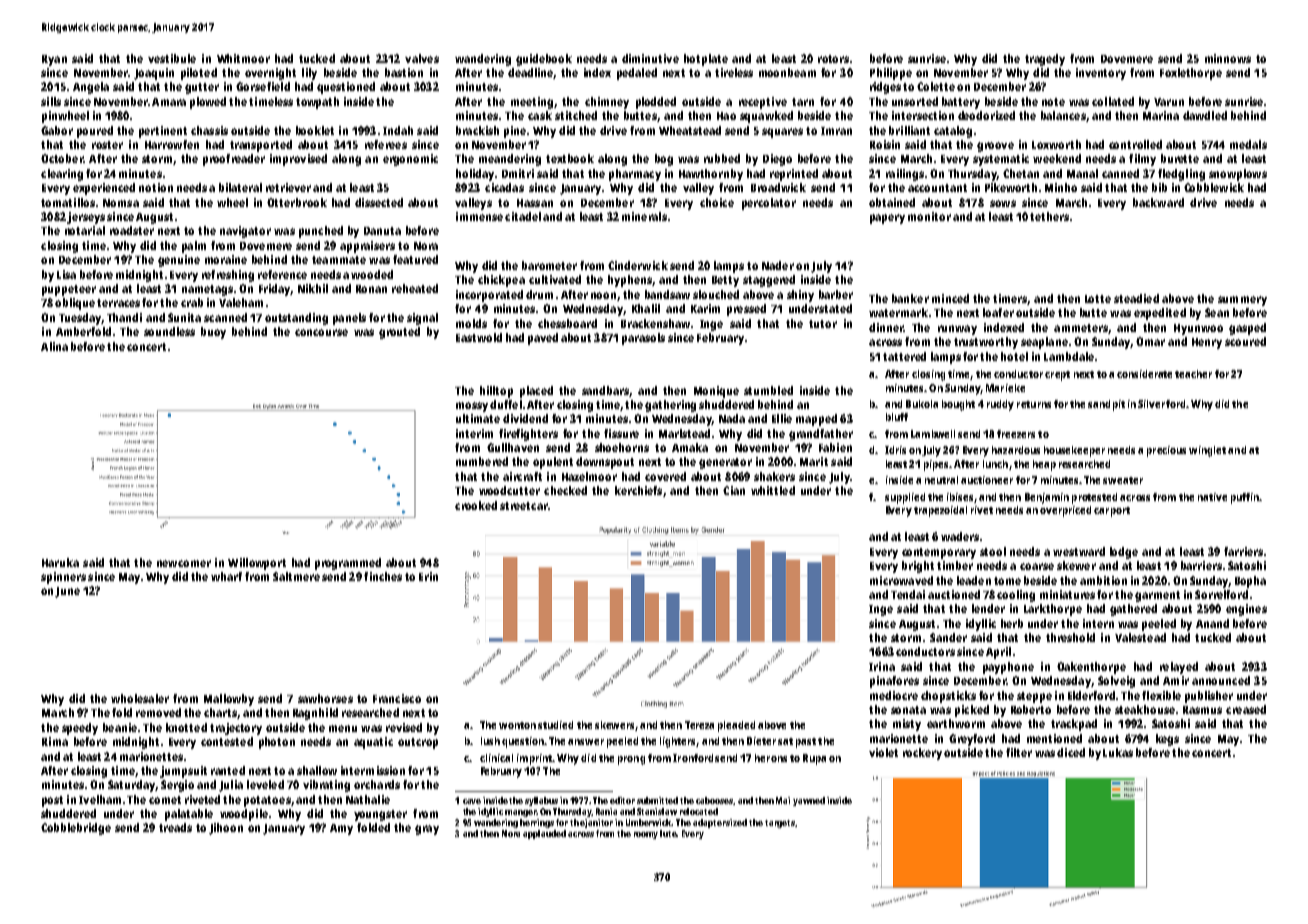 The height and width of the image is (924, 1308). What do you see at coordinates (57, 130) in the image?
I see `Gabor` at bounding box center [57, 130].
